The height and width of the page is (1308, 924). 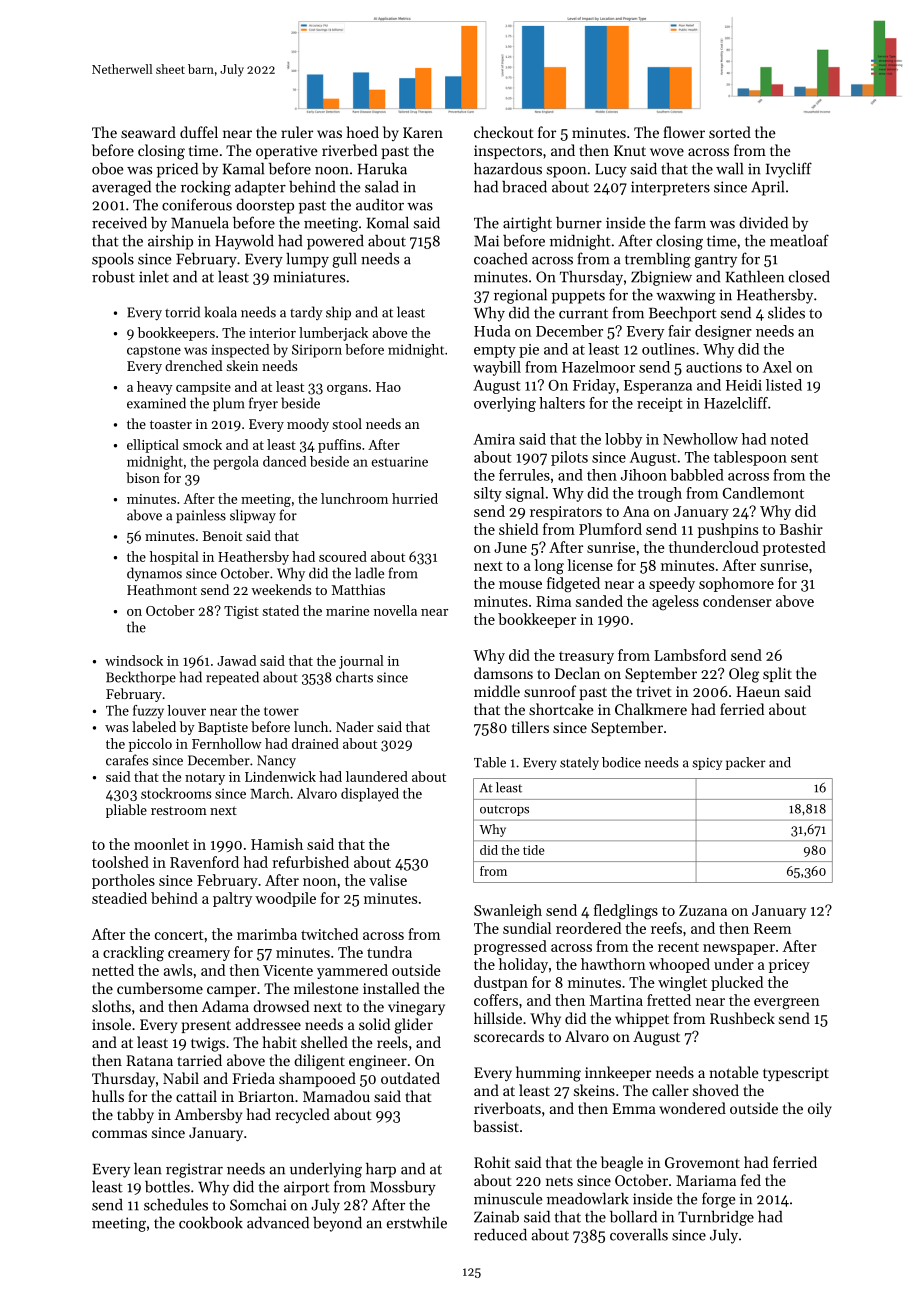 What do you see at coordinates (801, 529) in the page?
I see `Bashir` at bounding box center [801, 529].
